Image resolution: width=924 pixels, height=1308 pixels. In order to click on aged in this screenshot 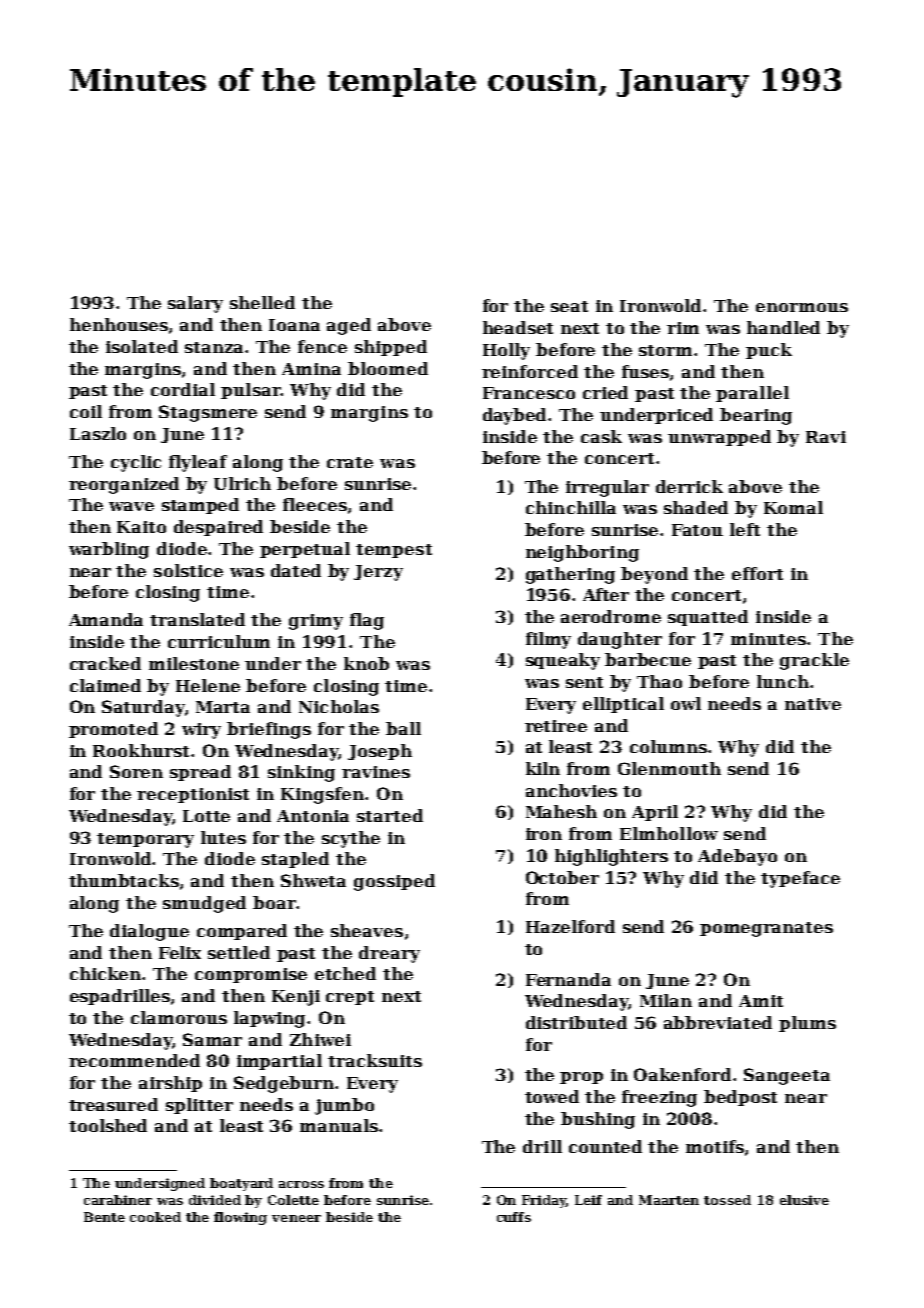, I will do `click(349, 326)`.
